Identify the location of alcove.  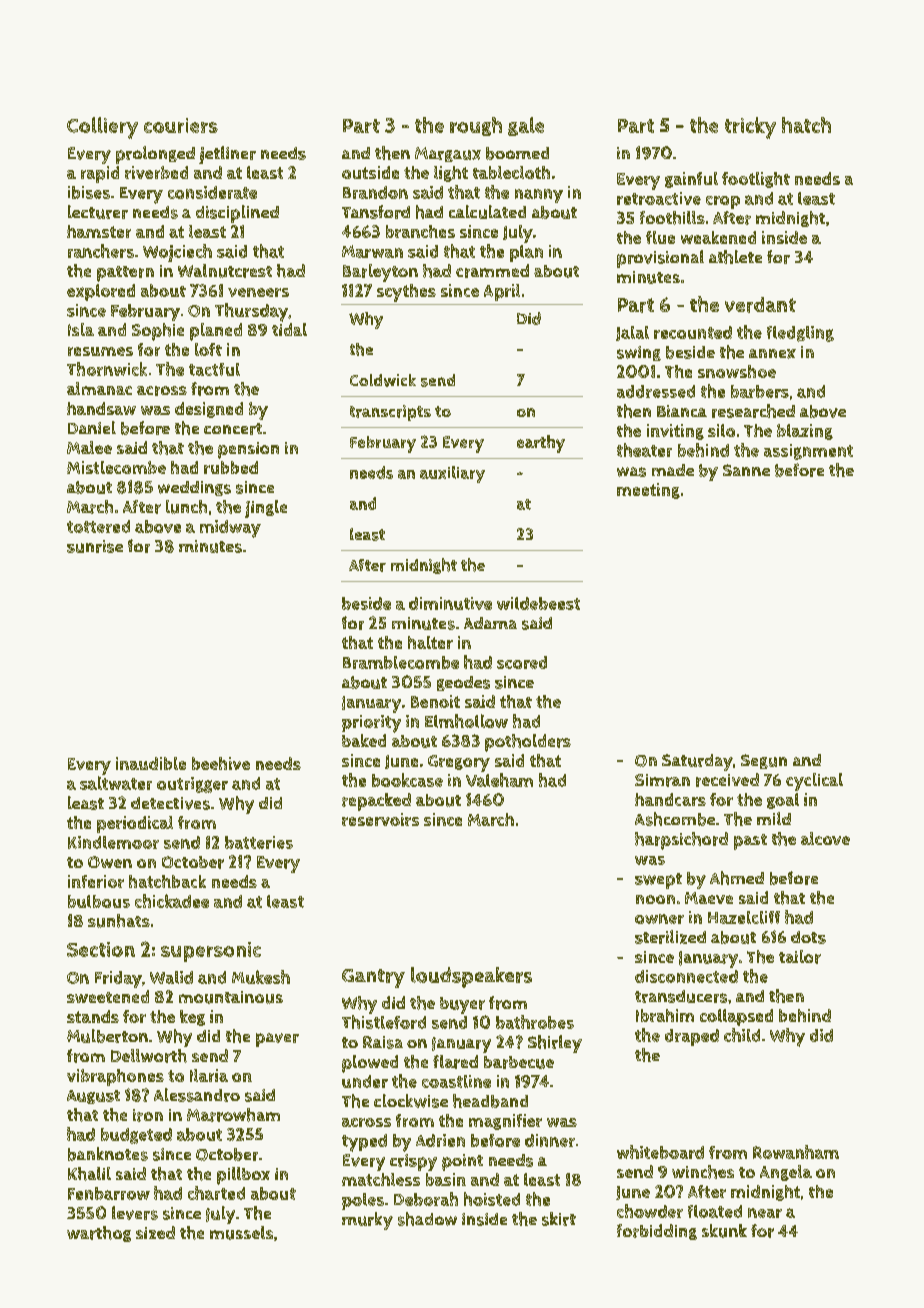
(825, 838).
